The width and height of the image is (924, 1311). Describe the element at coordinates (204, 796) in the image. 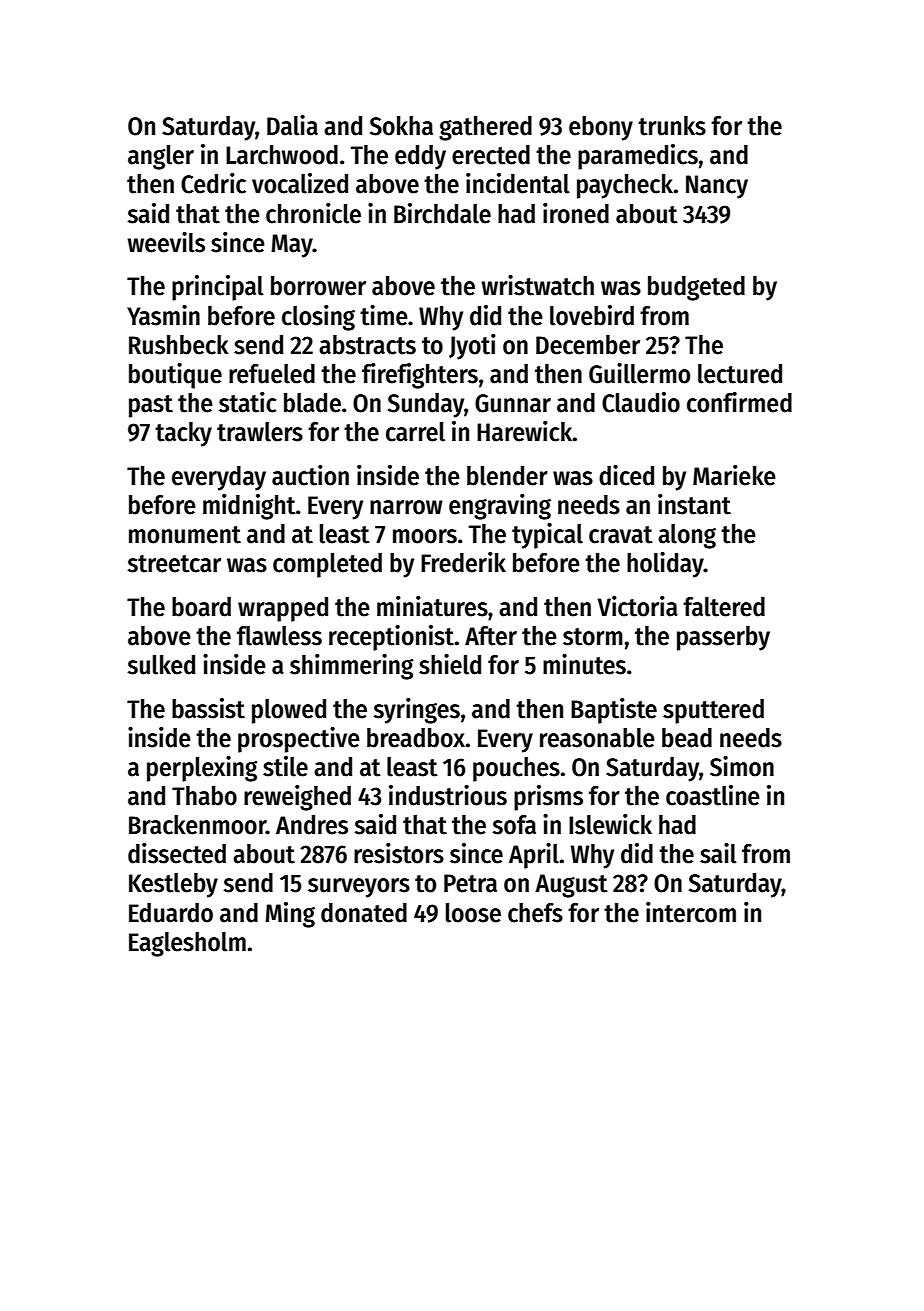

I see `Thabo` at that location.
